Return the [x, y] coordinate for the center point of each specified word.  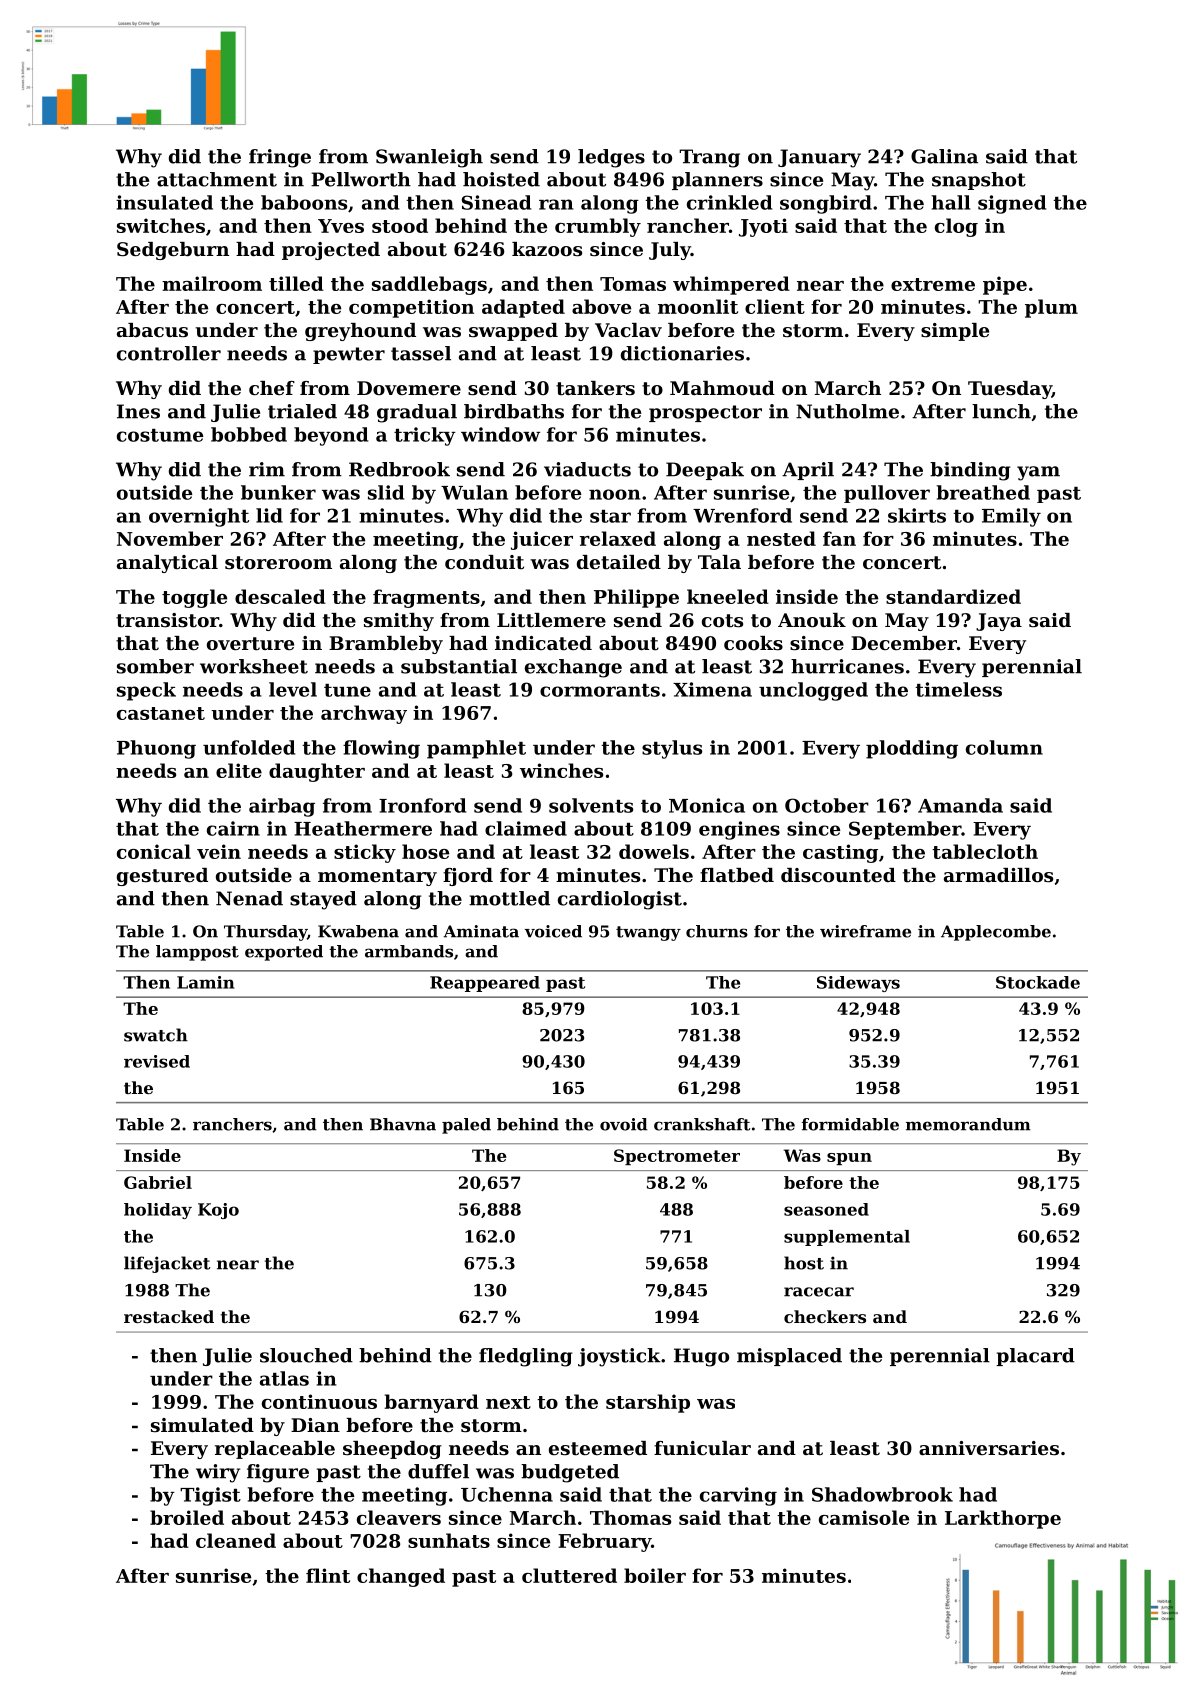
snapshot [979, 181]
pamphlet [476, 749]
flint [328, 1575]
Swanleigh [429, 158]
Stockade [1038, 982]
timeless [958, 689]
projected [331, 251]
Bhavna [403, 1124]
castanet [161, 713]
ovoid [624, 1124]
